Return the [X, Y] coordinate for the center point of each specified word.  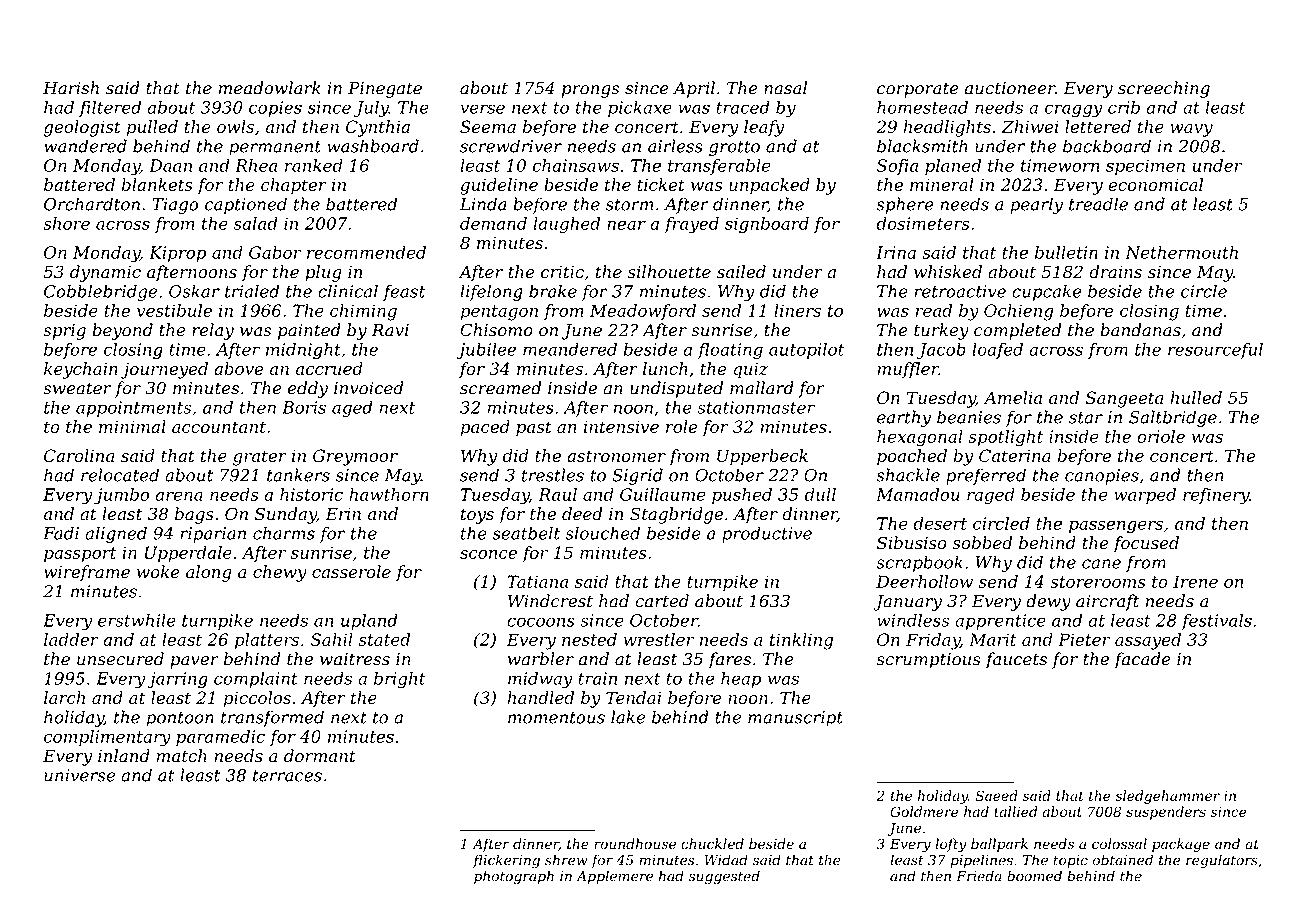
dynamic [105, 273]
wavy [1191, 130]
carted [662, 601]
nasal [785, 88]
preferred [986, 476]
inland [124, 756]
